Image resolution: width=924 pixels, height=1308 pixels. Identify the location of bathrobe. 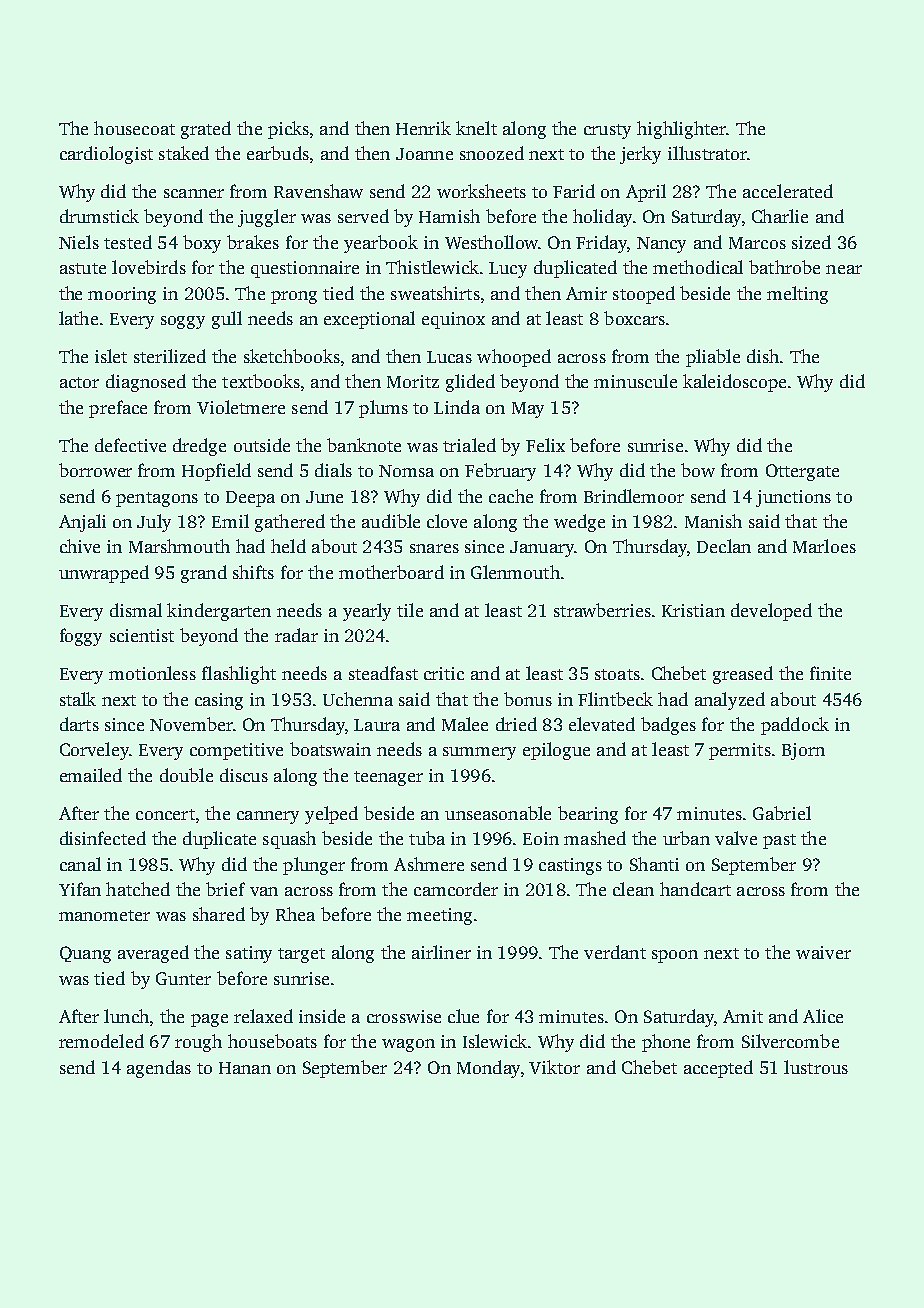
(784, 267).
